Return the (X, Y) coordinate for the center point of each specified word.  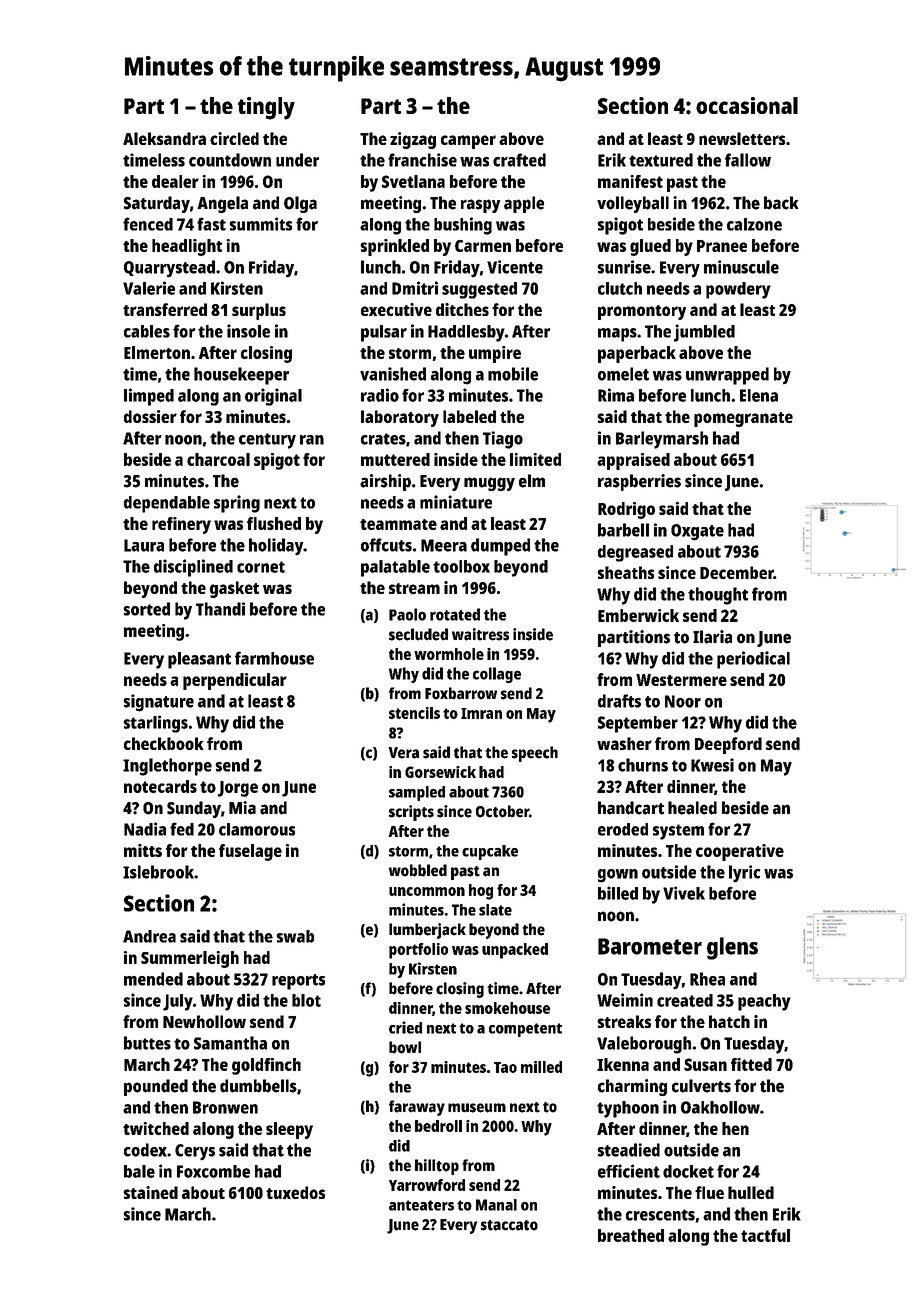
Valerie (149, 288)
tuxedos (295, 1192)
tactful (765, 1235)
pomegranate (743, 419)
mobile (513, 374)
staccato (509, 1225)
